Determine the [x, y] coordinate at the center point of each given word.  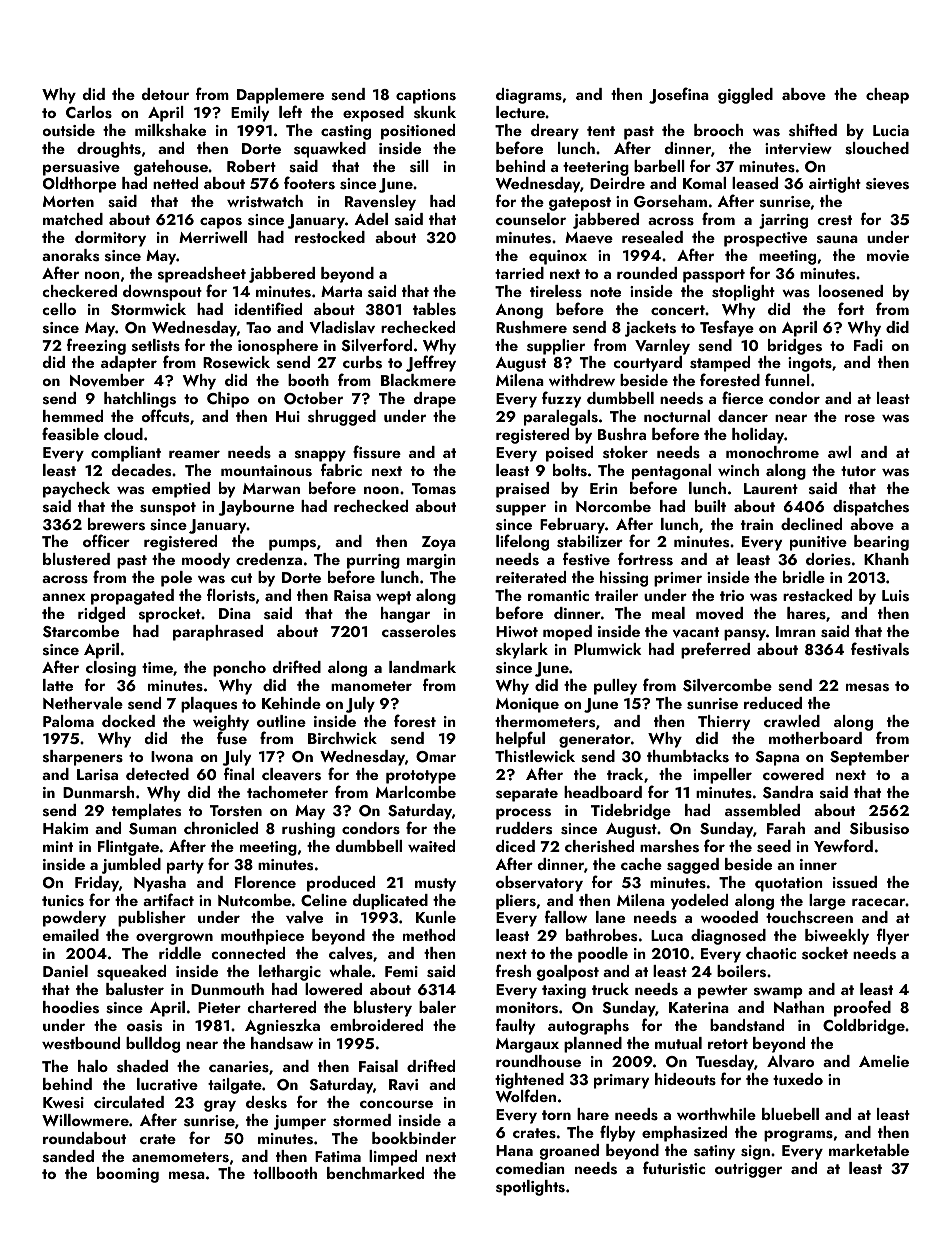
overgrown [174, 939]
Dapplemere [280, 96]
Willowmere [85, 1120]
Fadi [868, 345]
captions [426, 96]
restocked [330, 237]
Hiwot [517, 631]
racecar [879, 902]
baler [437, 1007]
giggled [745, 96]
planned [593, 1045]
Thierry [724, 723]
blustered [76, 559]
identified [268, 308]
